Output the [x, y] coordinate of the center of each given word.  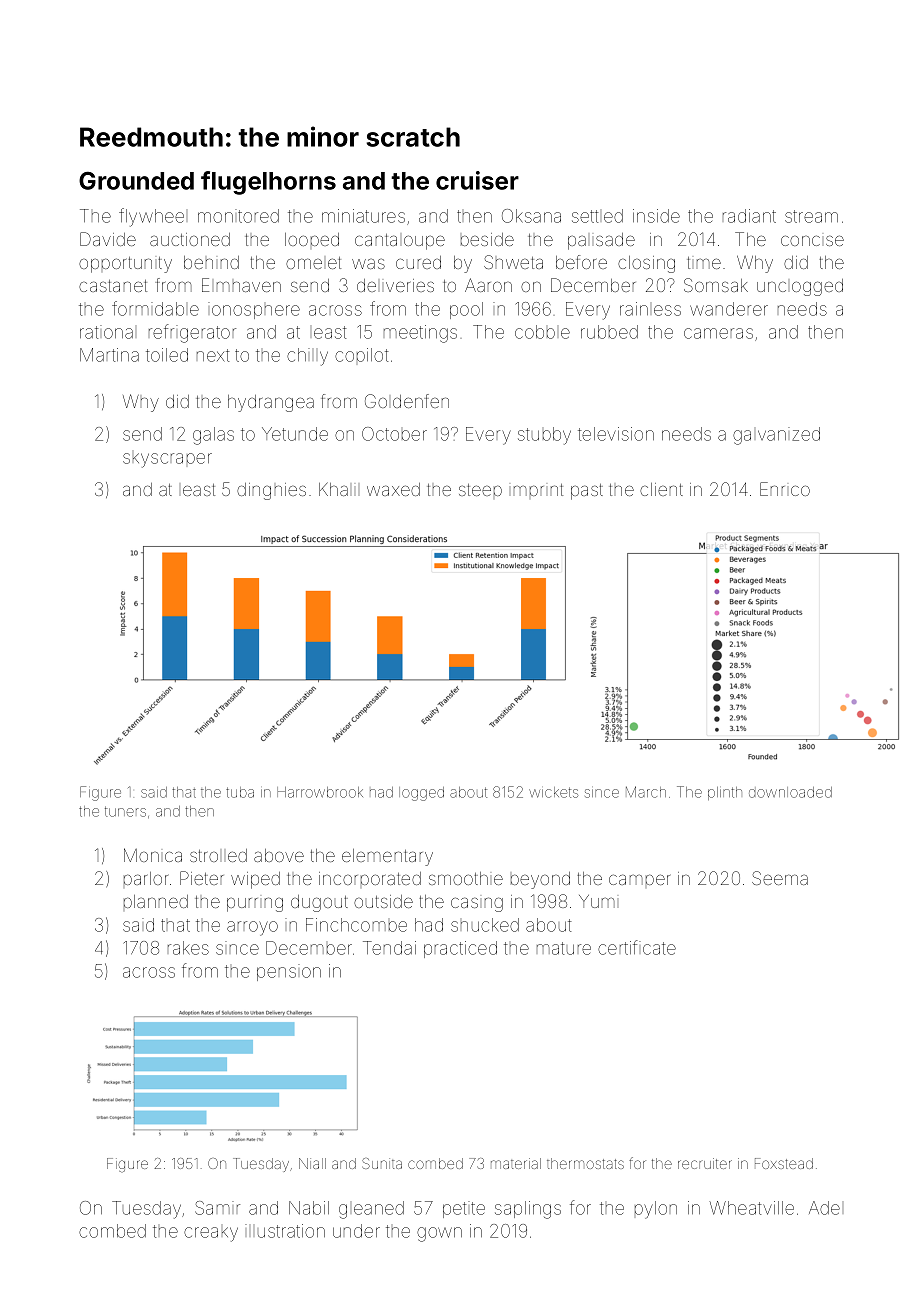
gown [439, 1234]
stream [811, 216]
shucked [485, 925]
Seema [780, 878]
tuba [240, 792]
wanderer [729, 309]
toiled [167, 355]
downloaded [790, 792]
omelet [313, 263]
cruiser [477, 180]
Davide [108, 239]
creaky [211, 1234]
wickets [553, 792]
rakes [188, 948]
